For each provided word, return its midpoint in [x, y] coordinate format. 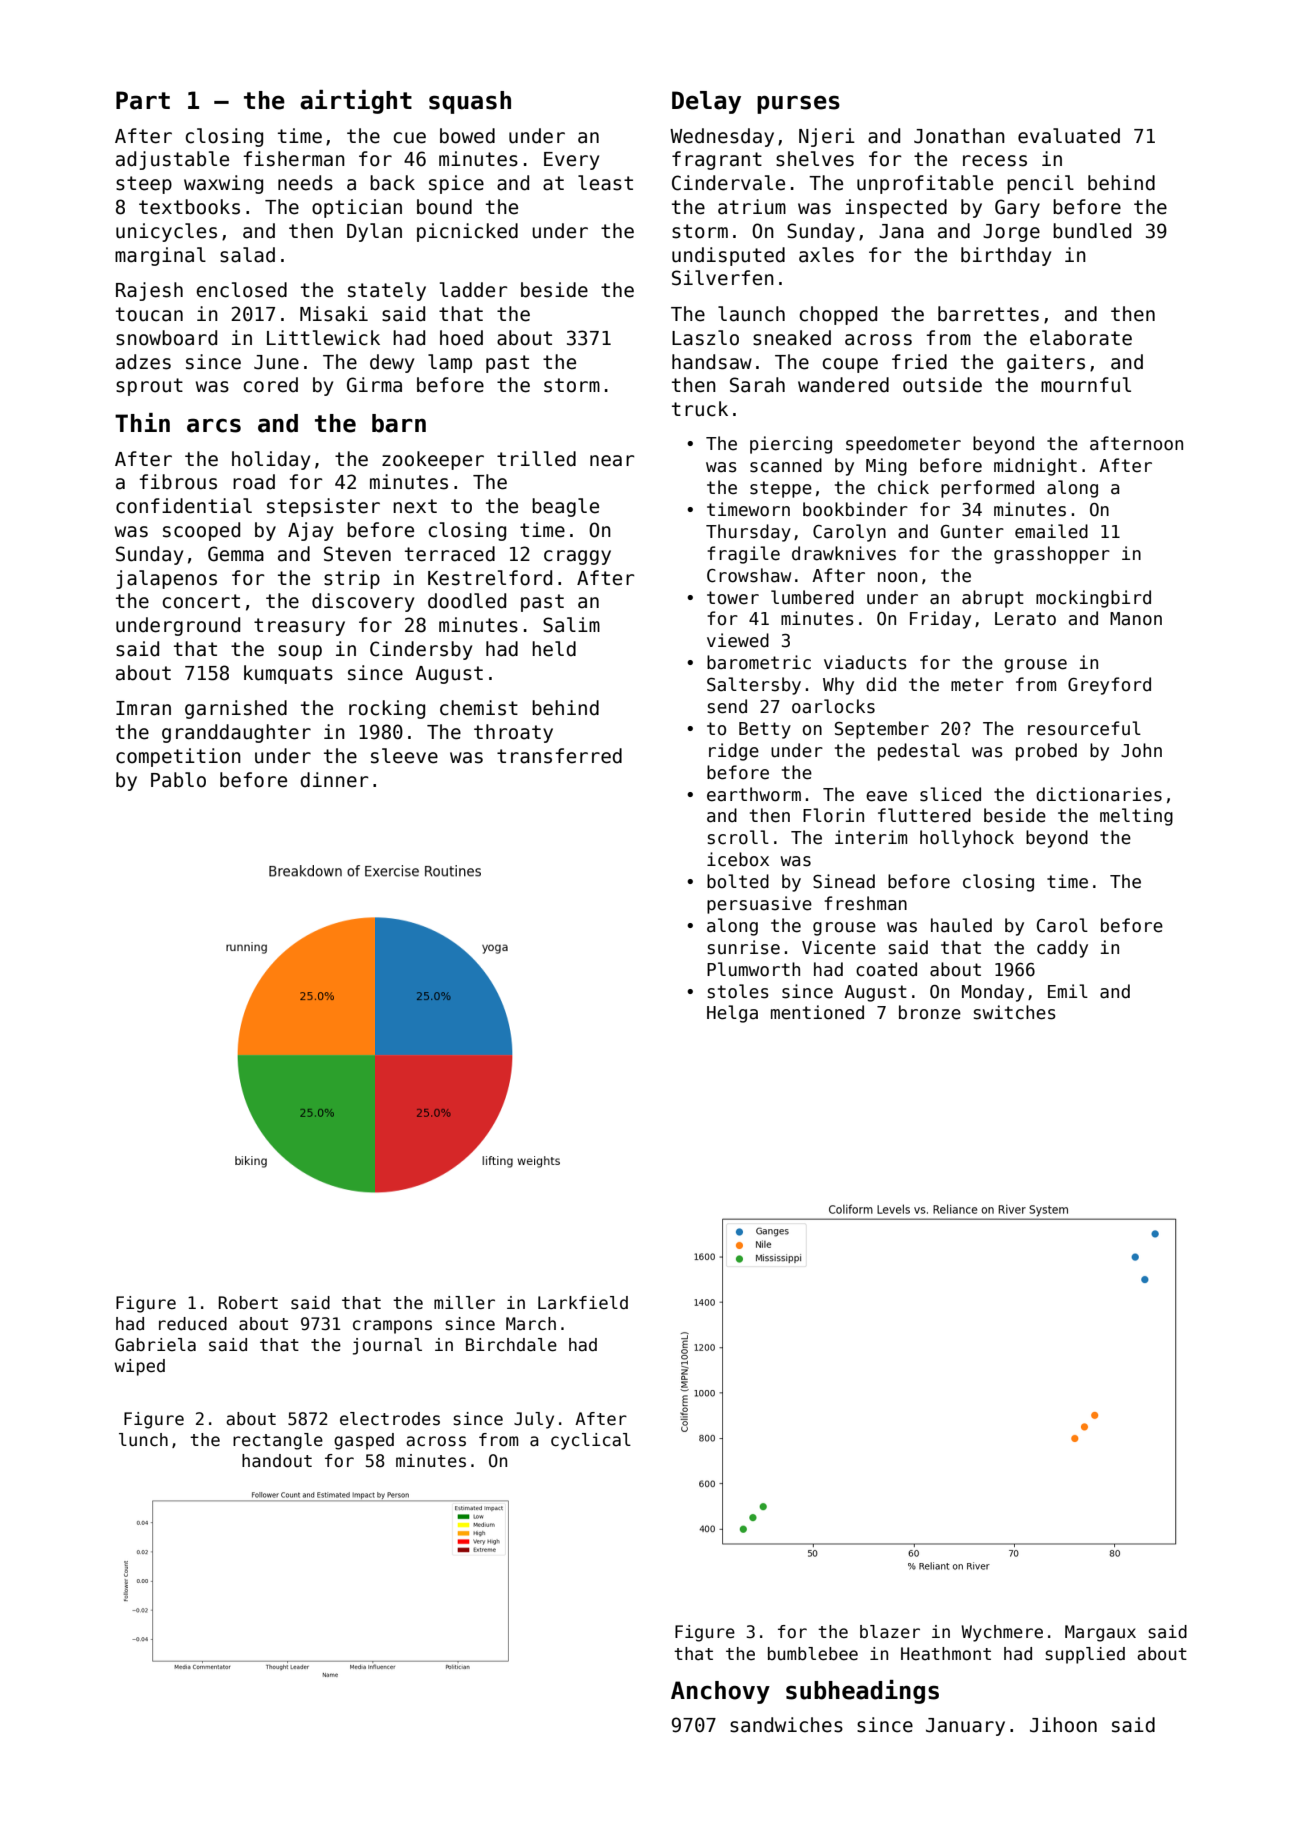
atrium [752, 207]
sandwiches [786, 1725]
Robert [248, 1303]
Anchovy [720, 1692]
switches [1015, 1012]
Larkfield [583, 1303]
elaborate [1081, 338]
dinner [334, 780]
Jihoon [1063, 1725]
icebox [738, 859]
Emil [1068, 991]
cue [409, 138]
